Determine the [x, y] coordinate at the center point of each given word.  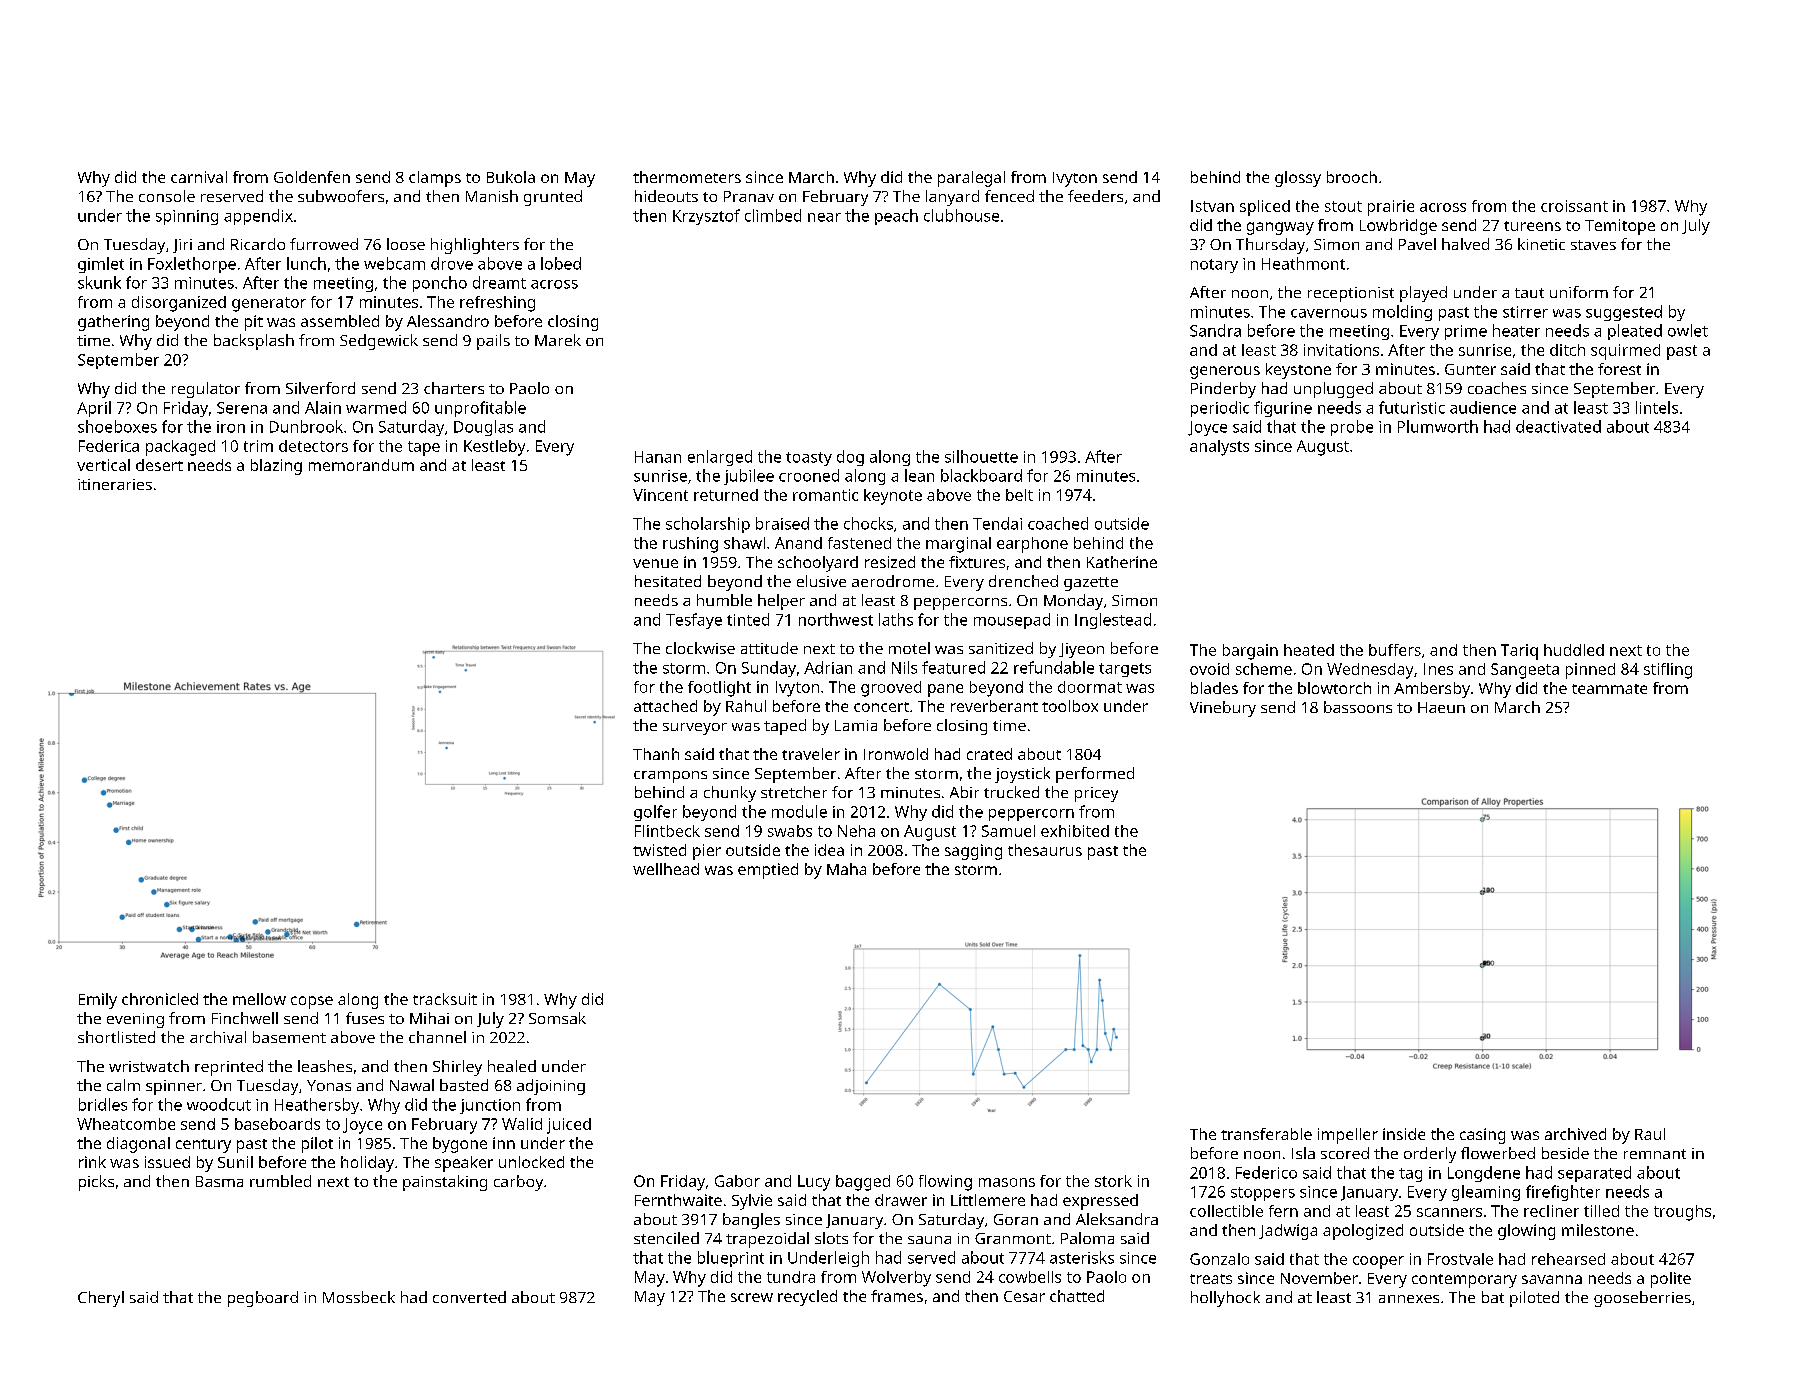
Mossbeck [359, 1297]
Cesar [1024, 1296]
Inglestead [1113, 621]
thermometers [687, 177]
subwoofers [341, 196]
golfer [655, 813]
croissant [1574, 206]
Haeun [1441, 707]
